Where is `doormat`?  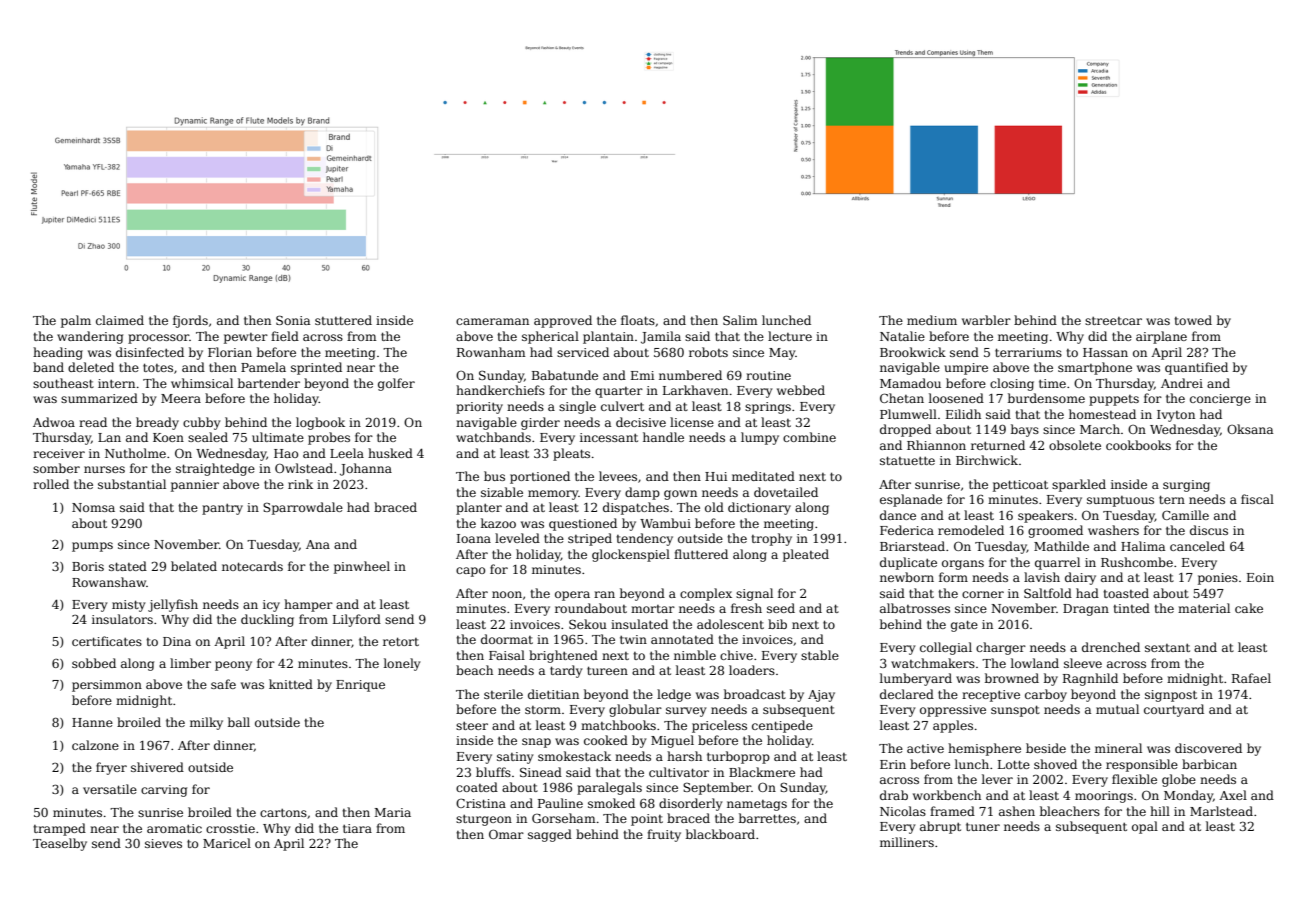 doormat is located at coordinates (507, 639).
